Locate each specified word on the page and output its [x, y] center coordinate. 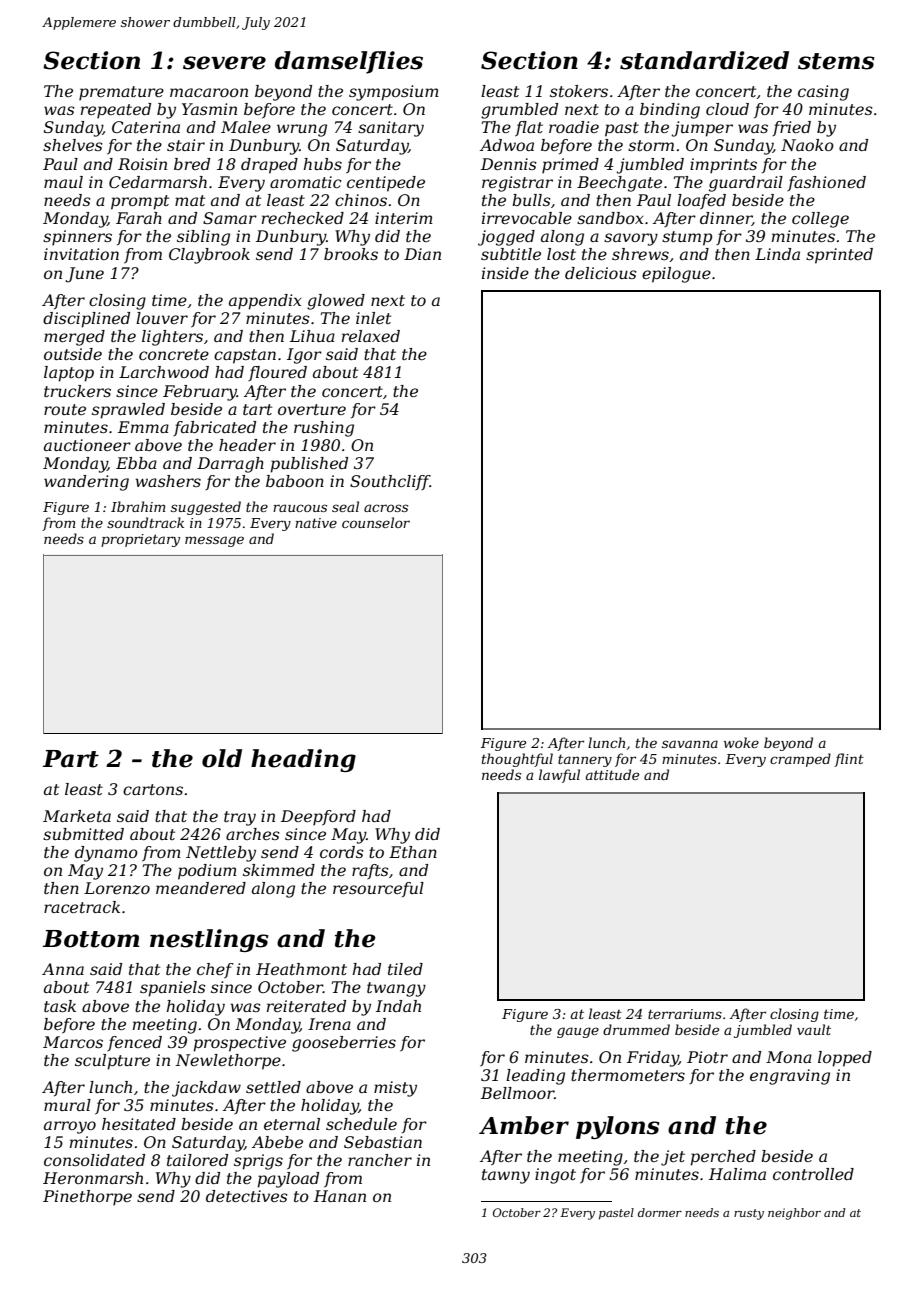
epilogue [676, 275]
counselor [376, 522]
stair [186, 145]
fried [791, 128]
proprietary [140, 540]
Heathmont [301, 969]
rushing [324, 429]
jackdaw [206, 1089]
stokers [579, 91]
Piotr [707, 1057]
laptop [69, 374]
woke [741, 742]
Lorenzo [117, 888]
